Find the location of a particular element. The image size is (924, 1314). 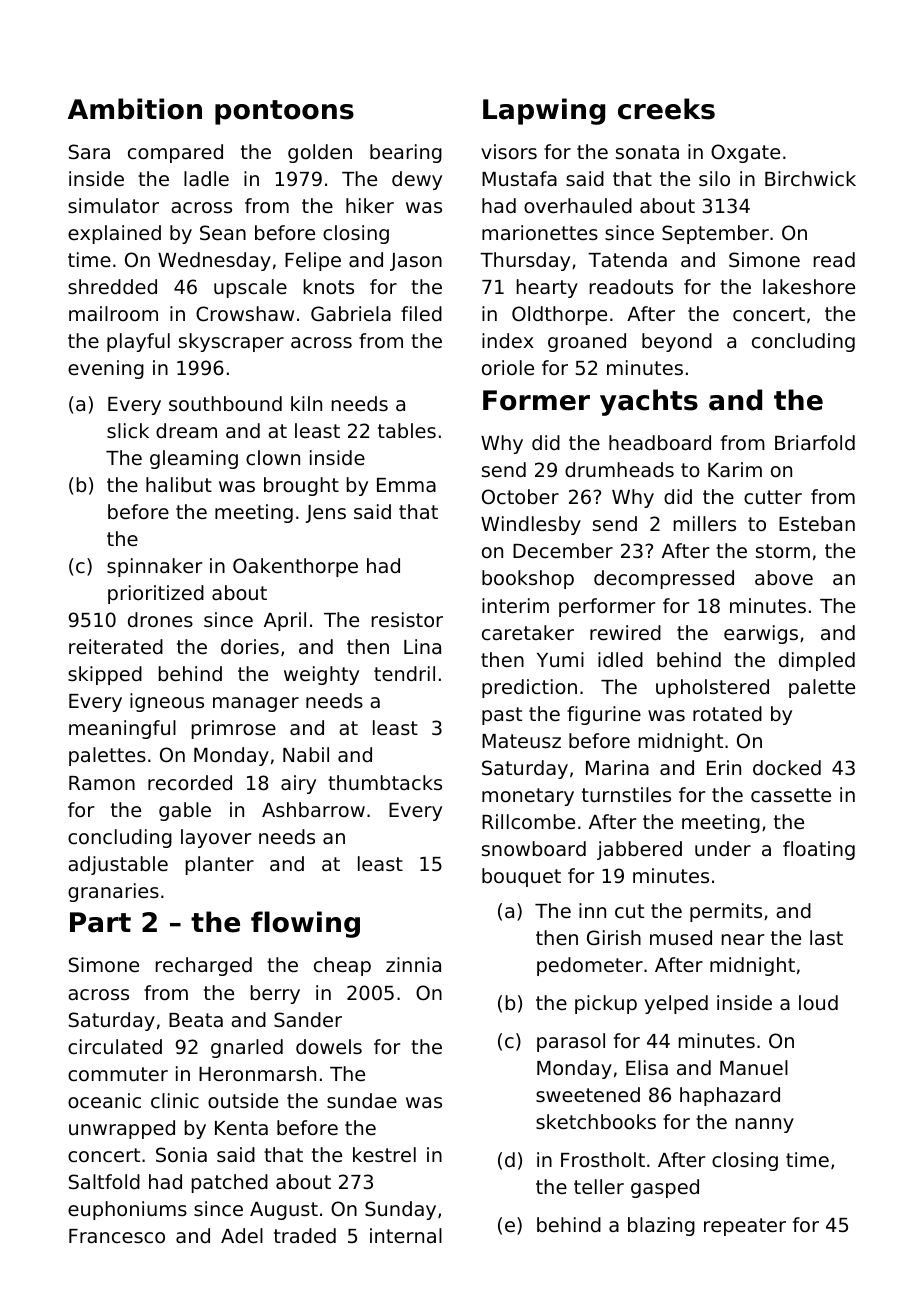

creeks is located at coordinates (666, 109).
